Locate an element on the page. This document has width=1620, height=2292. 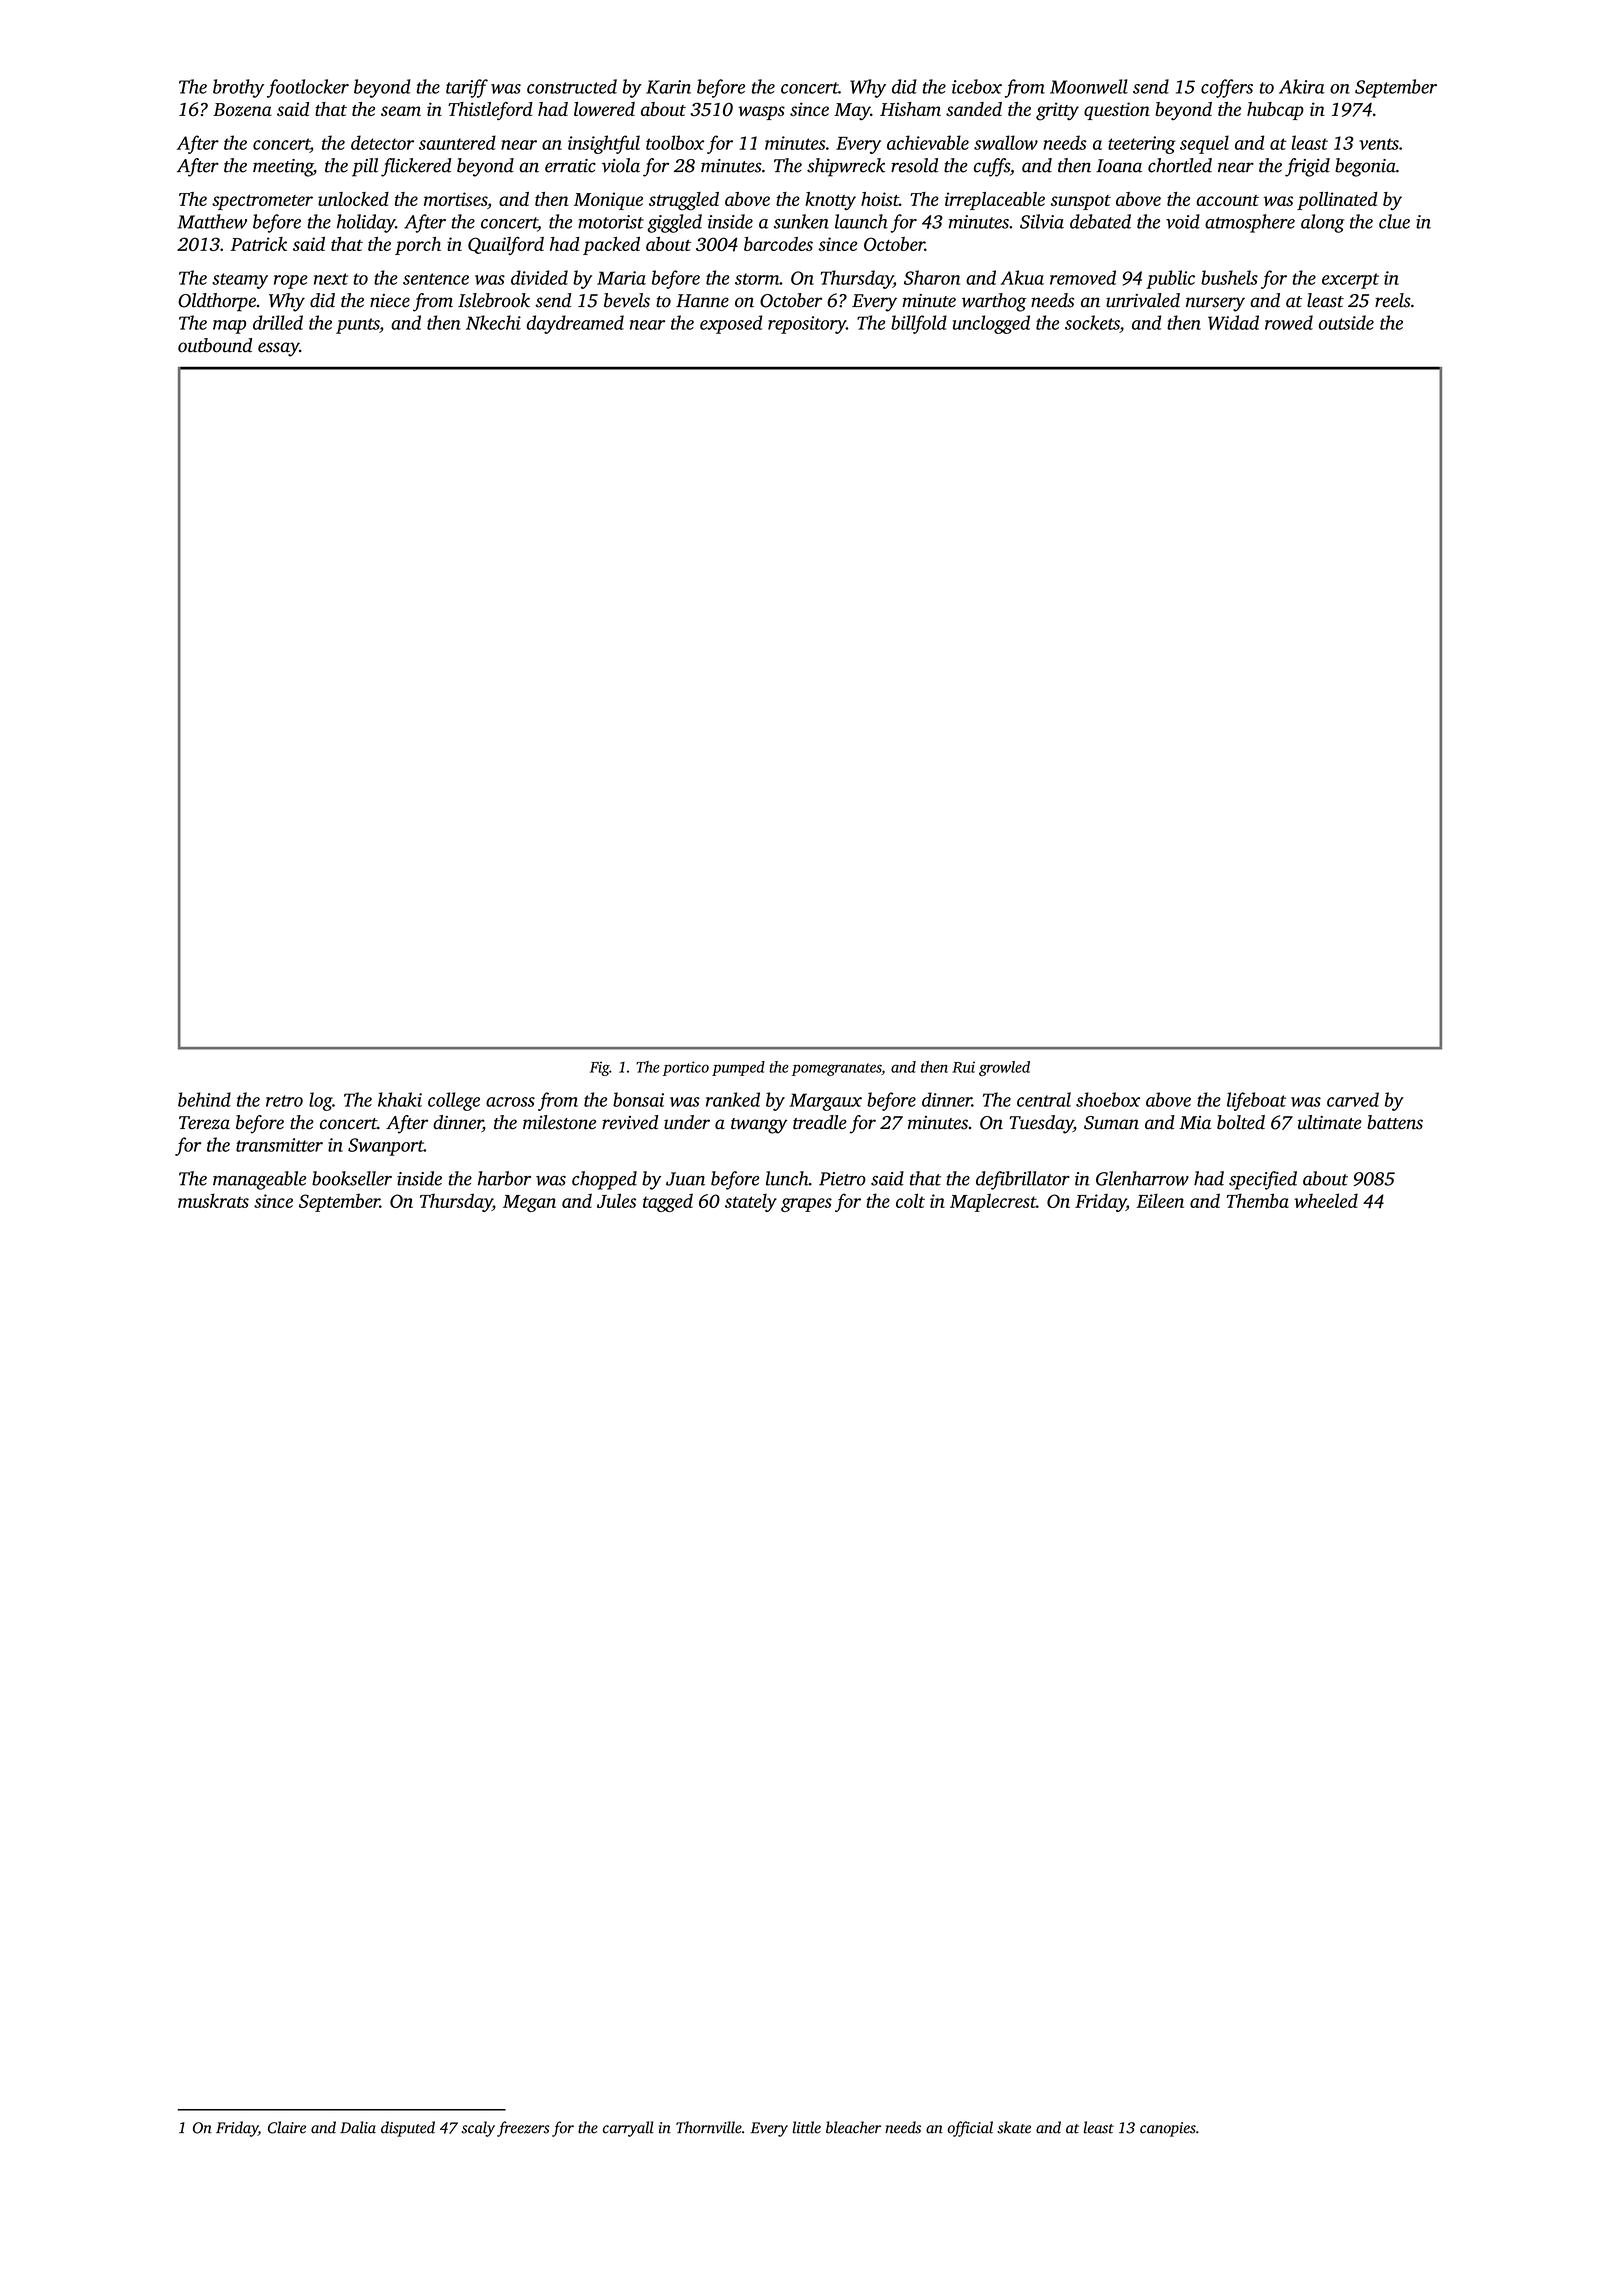
behind is located at coordinates (204, 1099).
